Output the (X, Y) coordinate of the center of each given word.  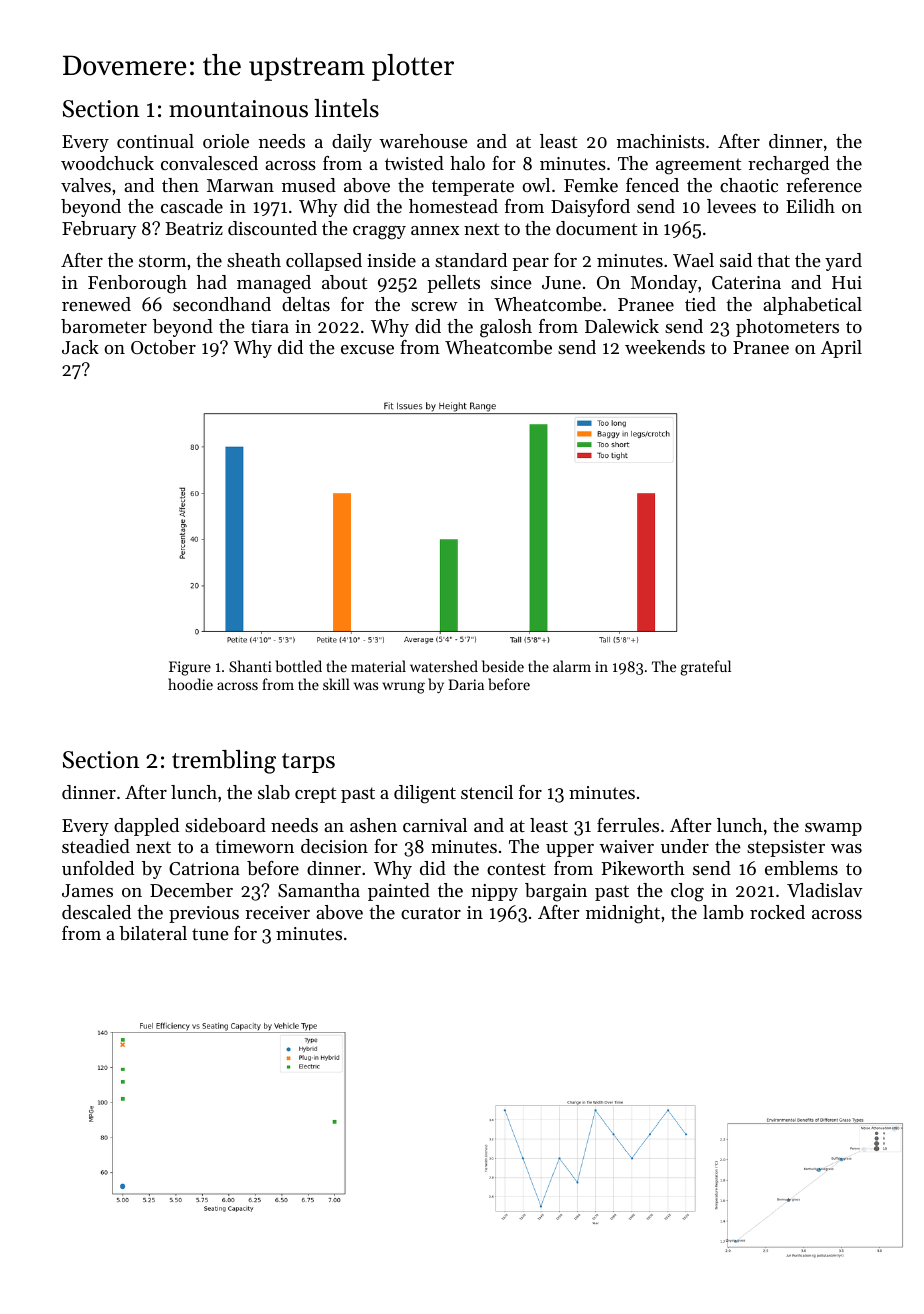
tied (700, 304)
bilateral (153, 933)
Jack (80, 347)
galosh (506, 328)
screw (434, 306)
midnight (623, 914)
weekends (665, 347)
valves (86, 185)
